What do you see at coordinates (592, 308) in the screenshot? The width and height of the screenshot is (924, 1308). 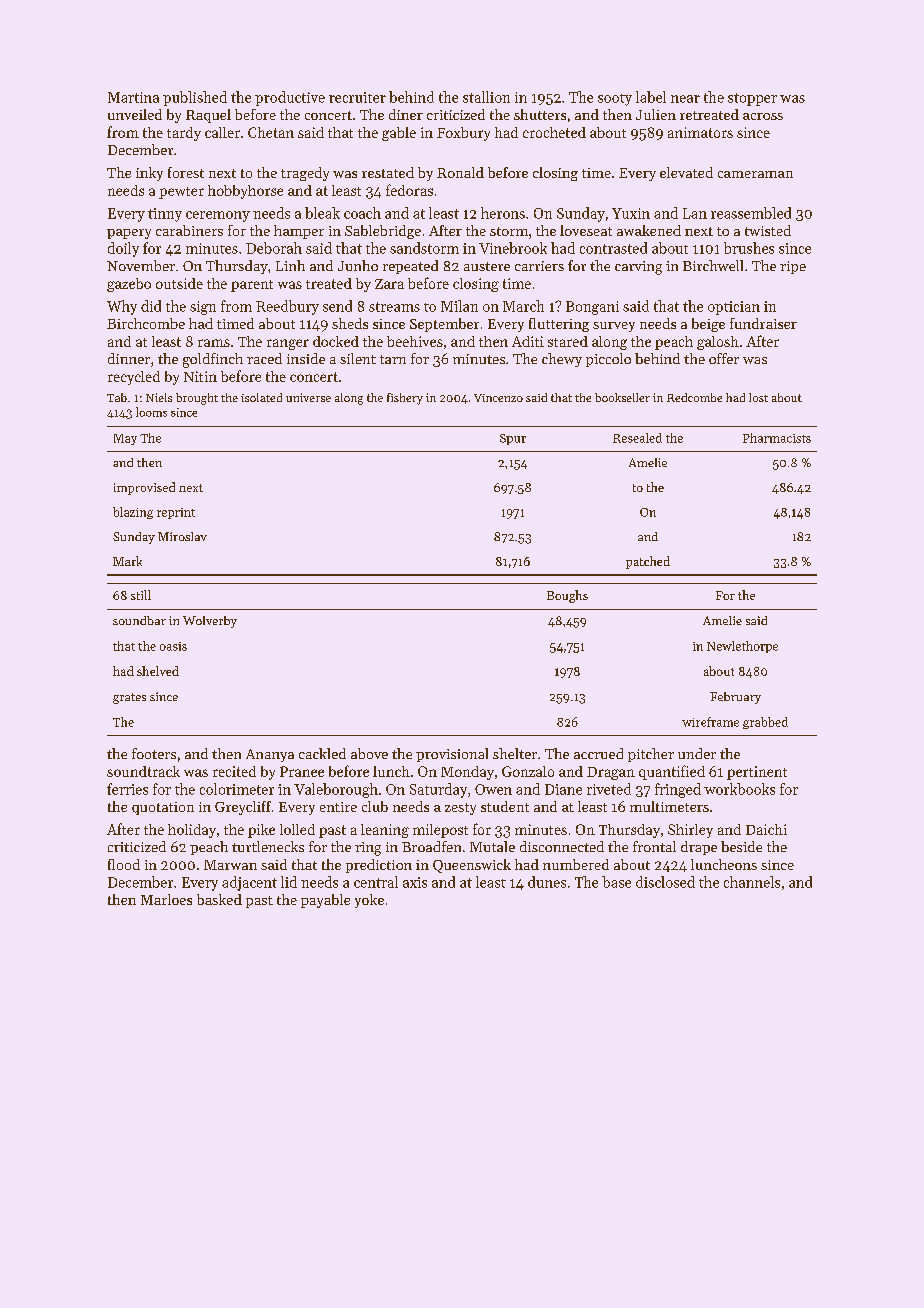 I see `Bongani` at bounding box center [592, 308].
